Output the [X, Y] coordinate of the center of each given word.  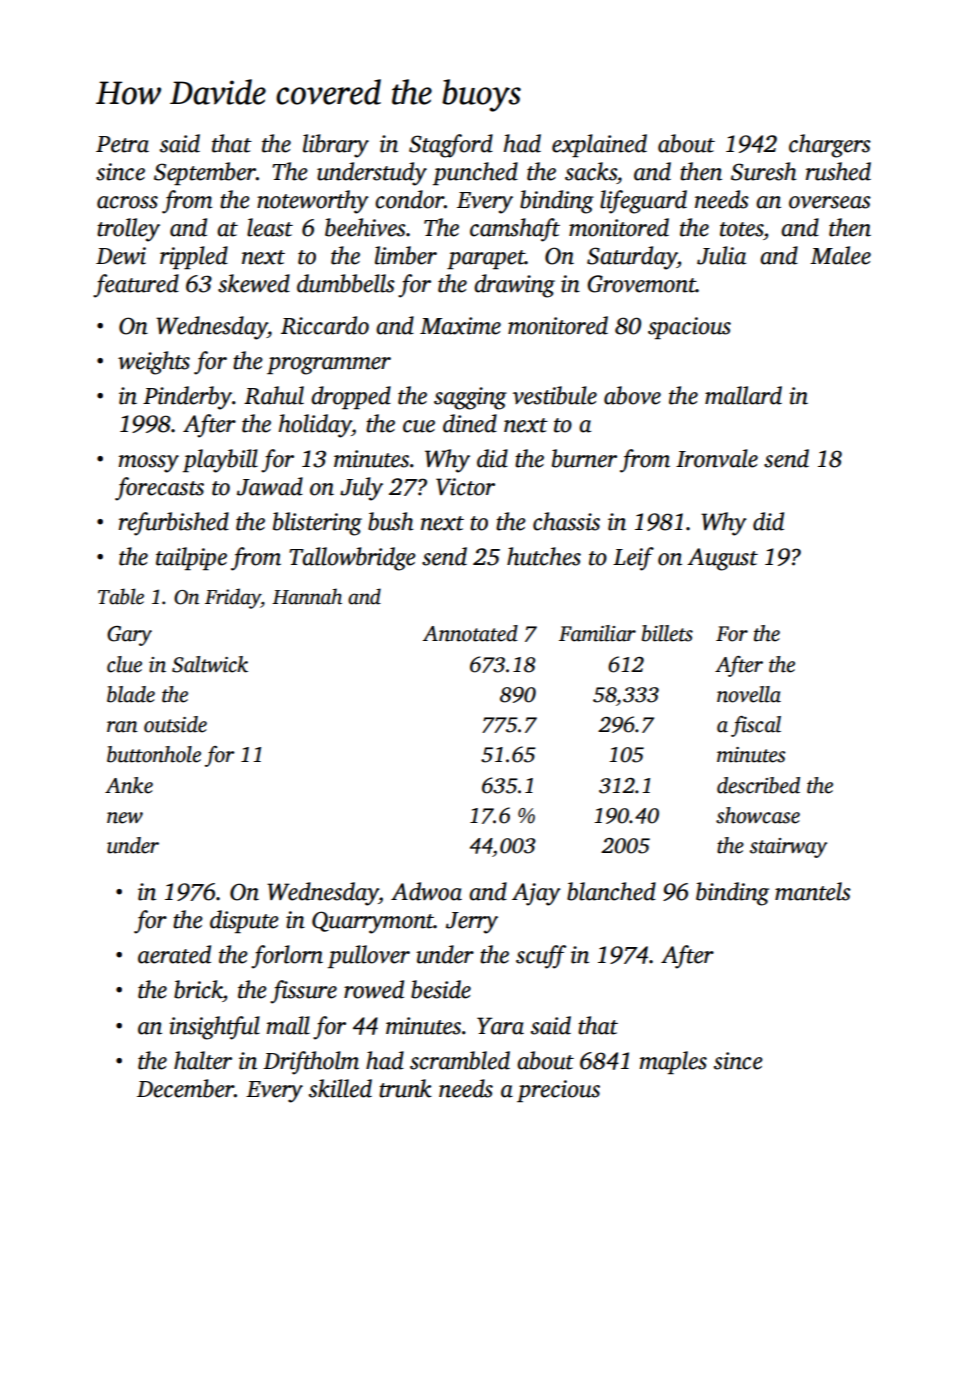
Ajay [536, 894]
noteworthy [313, 202]
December [185, 1088]
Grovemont [641, 284]
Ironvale [717, 458]
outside [175, 724]
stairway [788, 848]
